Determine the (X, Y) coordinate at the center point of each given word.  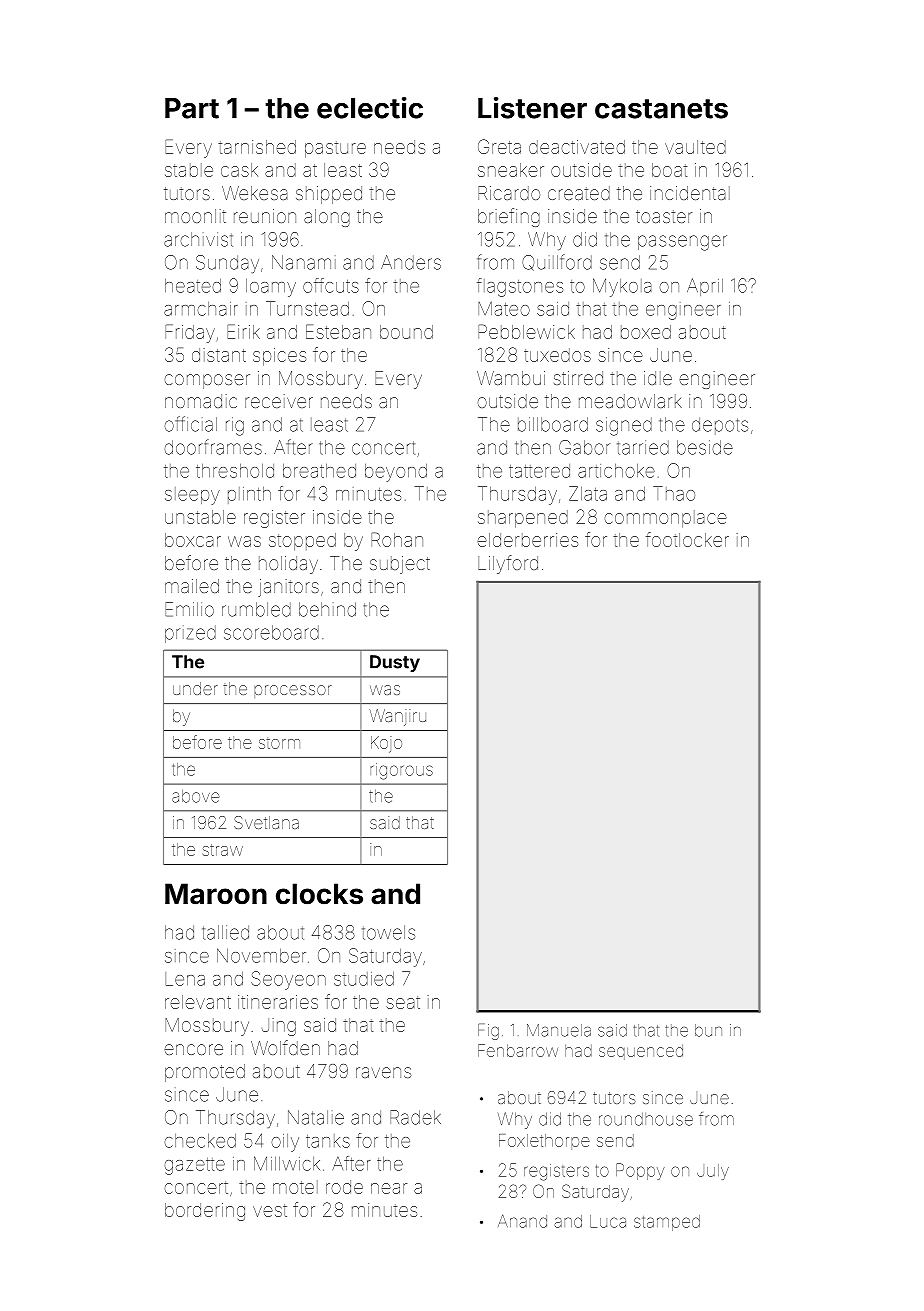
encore (193, 1049)
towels (388, 932)
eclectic (370, 108)
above (196, 796)
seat (403, 1002)
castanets (661, 109)
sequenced (641, 1052)
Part (192, 108)
